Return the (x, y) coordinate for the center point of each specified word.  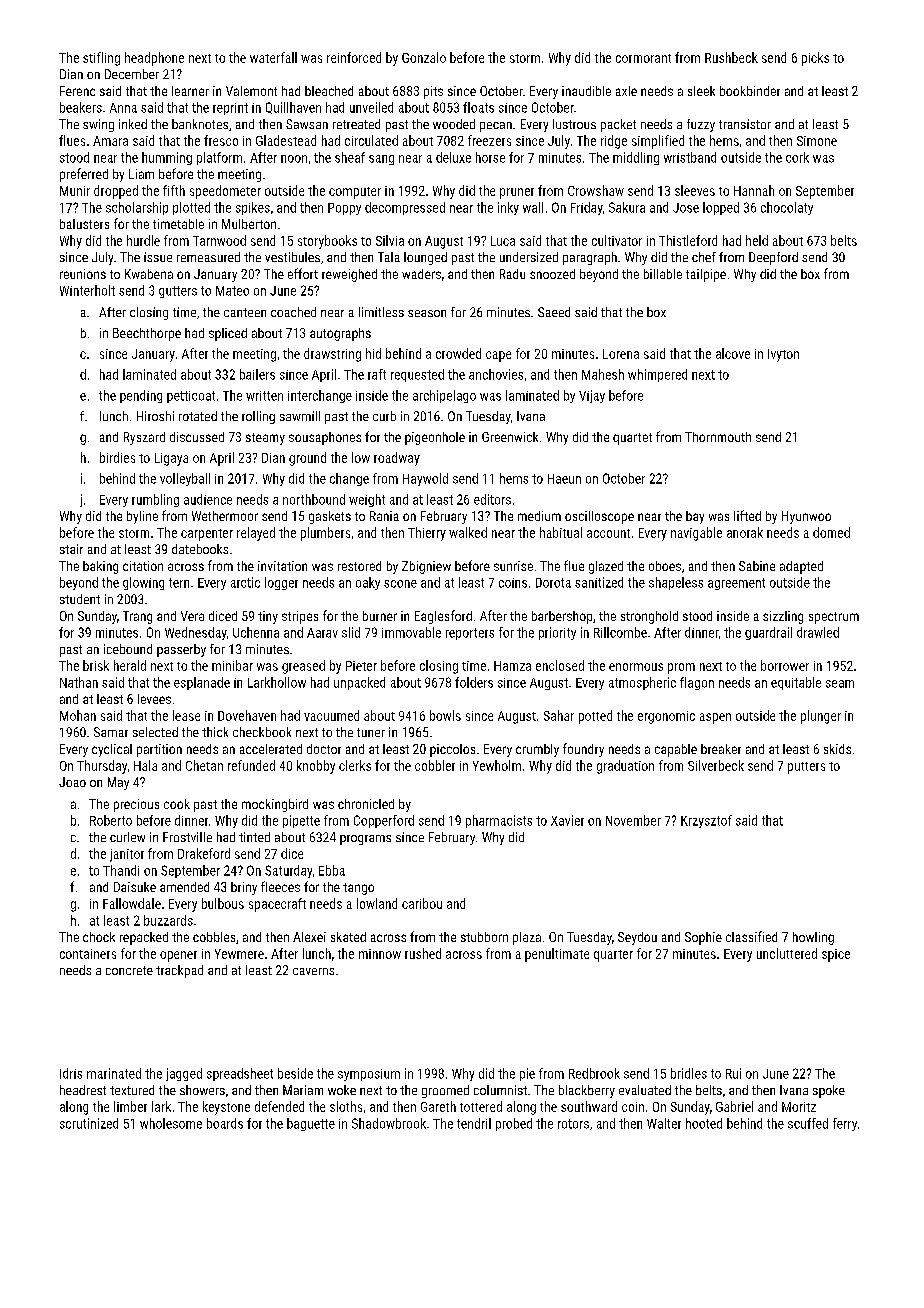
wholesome (171, 1123)
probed (514, 1124)
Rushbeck (731, 57)
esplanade (202, 683)
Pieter (361, 666)
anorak (745, 532)
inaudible (586, 91)
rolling (258, 417)
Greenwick (510, 437)
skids (837, 749)
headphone (154, 59)
